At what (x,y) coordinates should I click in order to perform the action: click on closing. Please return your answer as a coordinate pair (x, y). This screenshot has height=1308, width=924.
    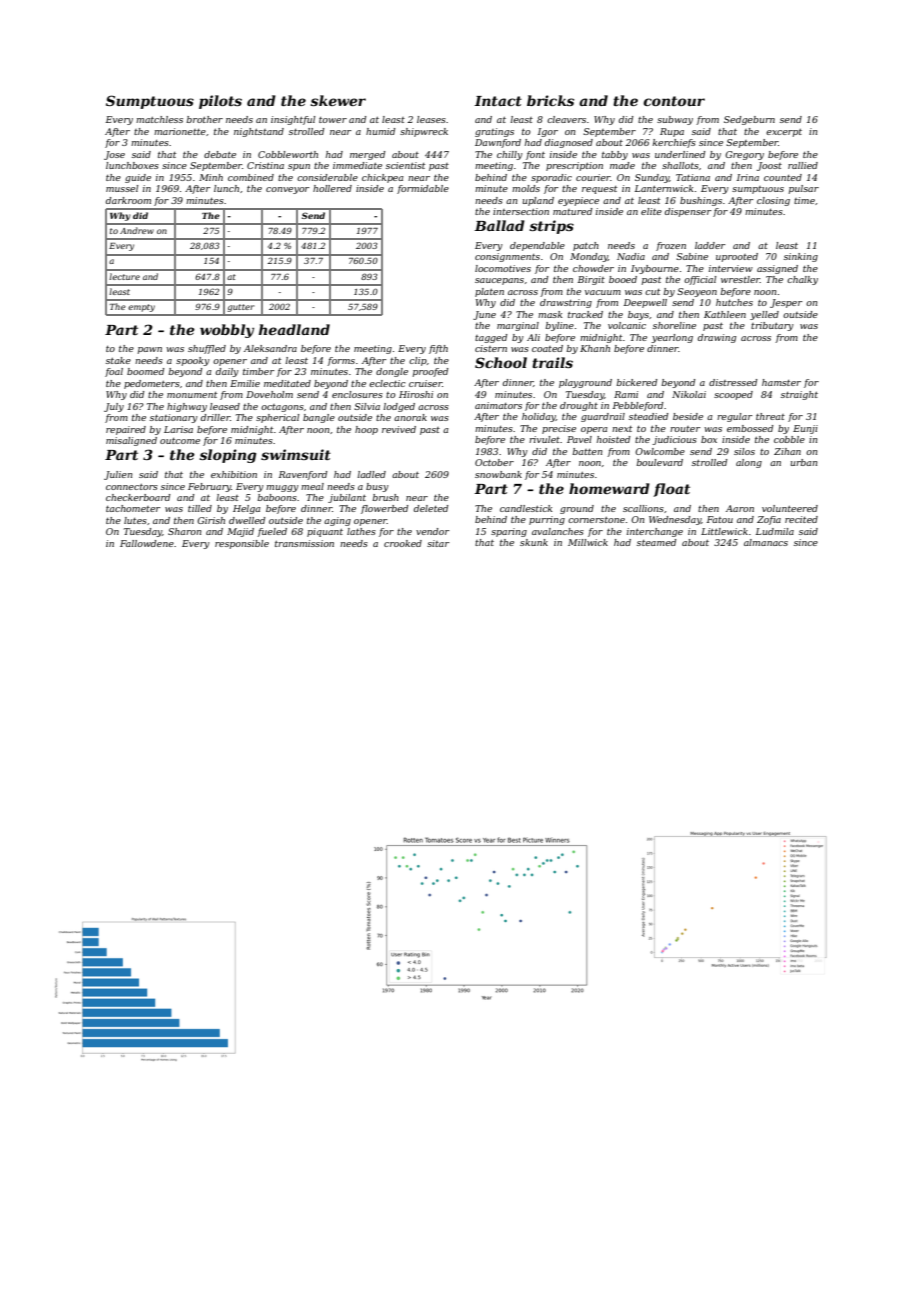
    Looking at the image, I should click on (773, 201).
